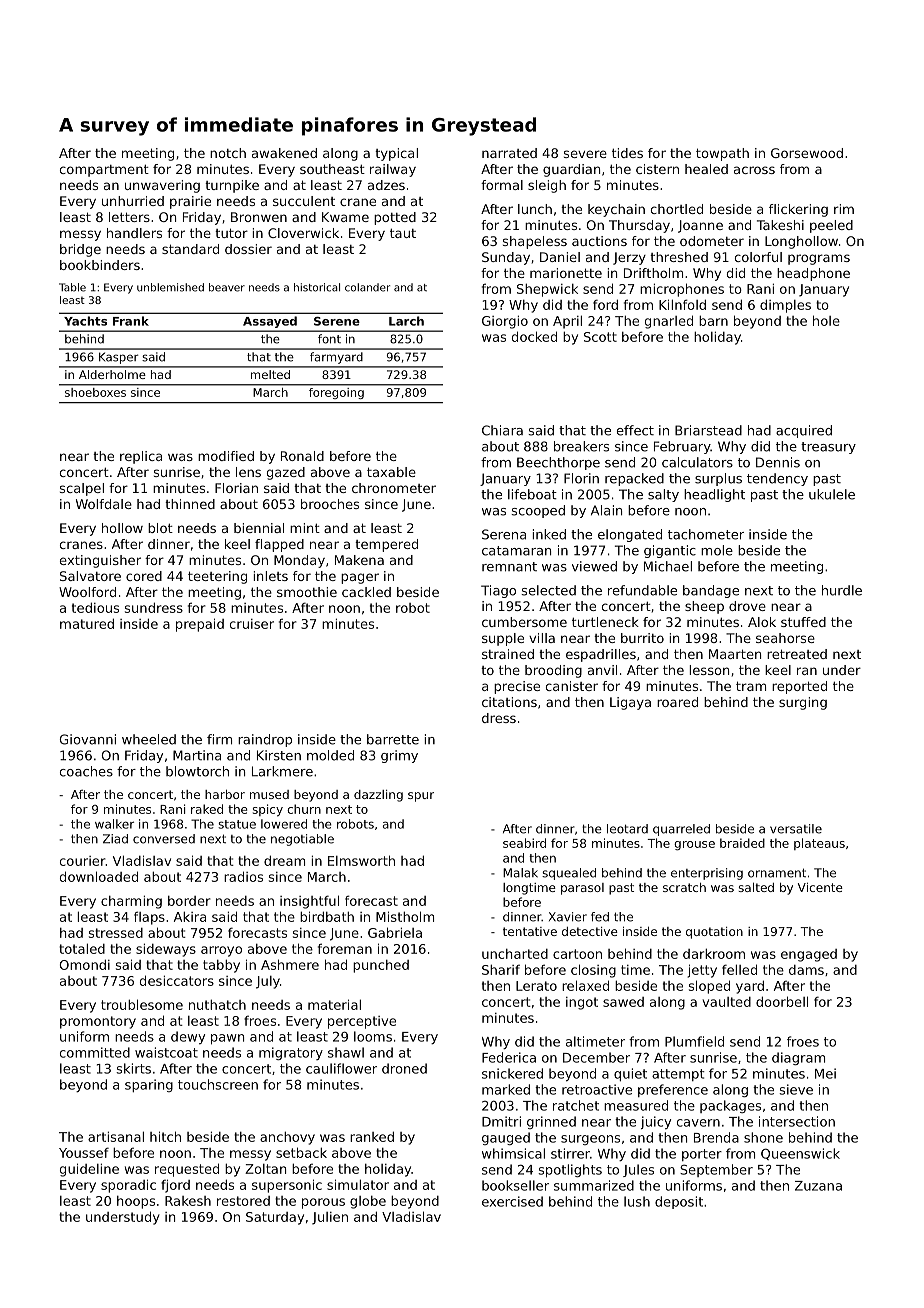  What do you see at coordinates (509, 702) in the document?
I see `citations` at bounding box center [509, 702].
